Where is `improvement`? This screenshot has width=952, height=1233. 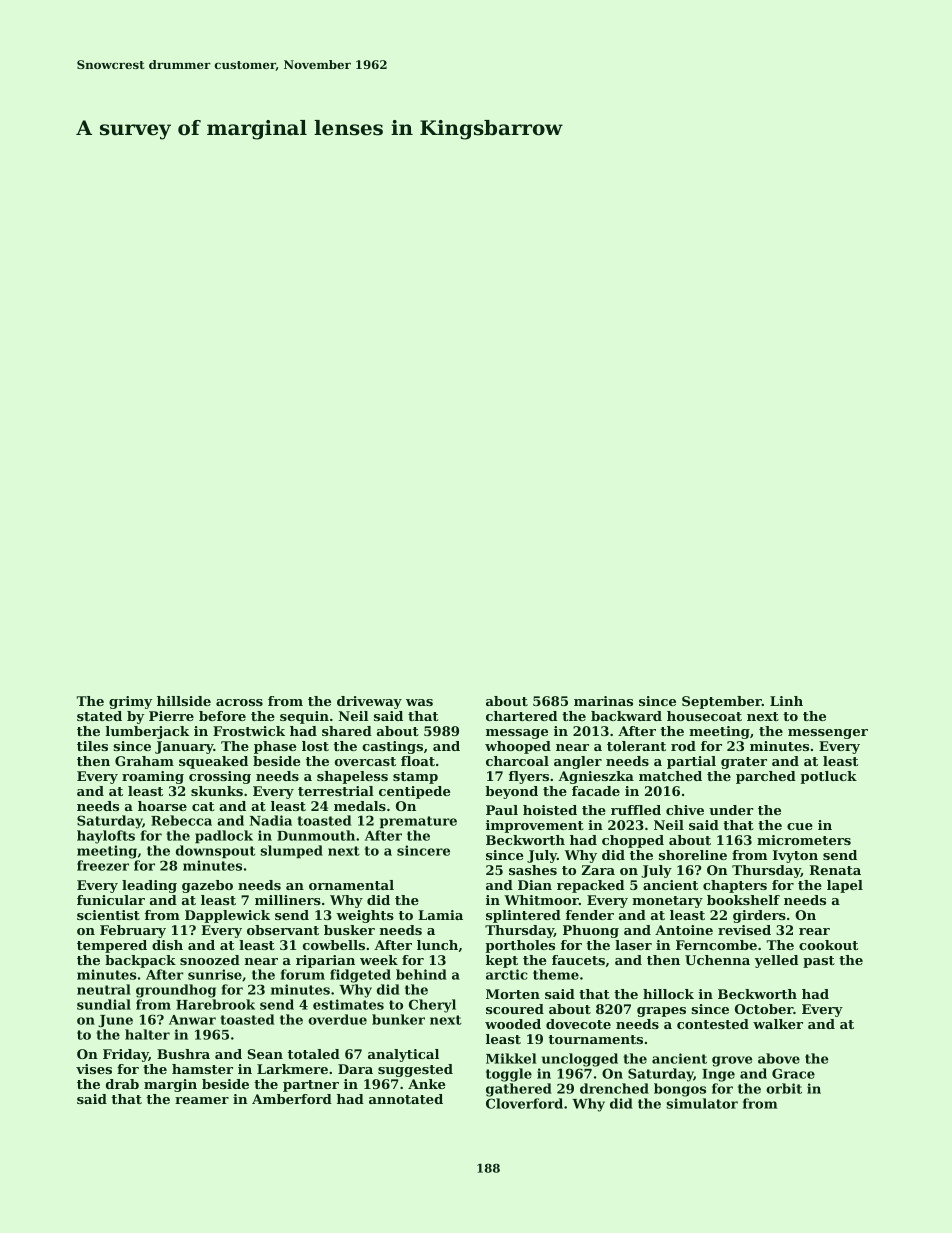
improvement is located at coordinates (535, 826).
